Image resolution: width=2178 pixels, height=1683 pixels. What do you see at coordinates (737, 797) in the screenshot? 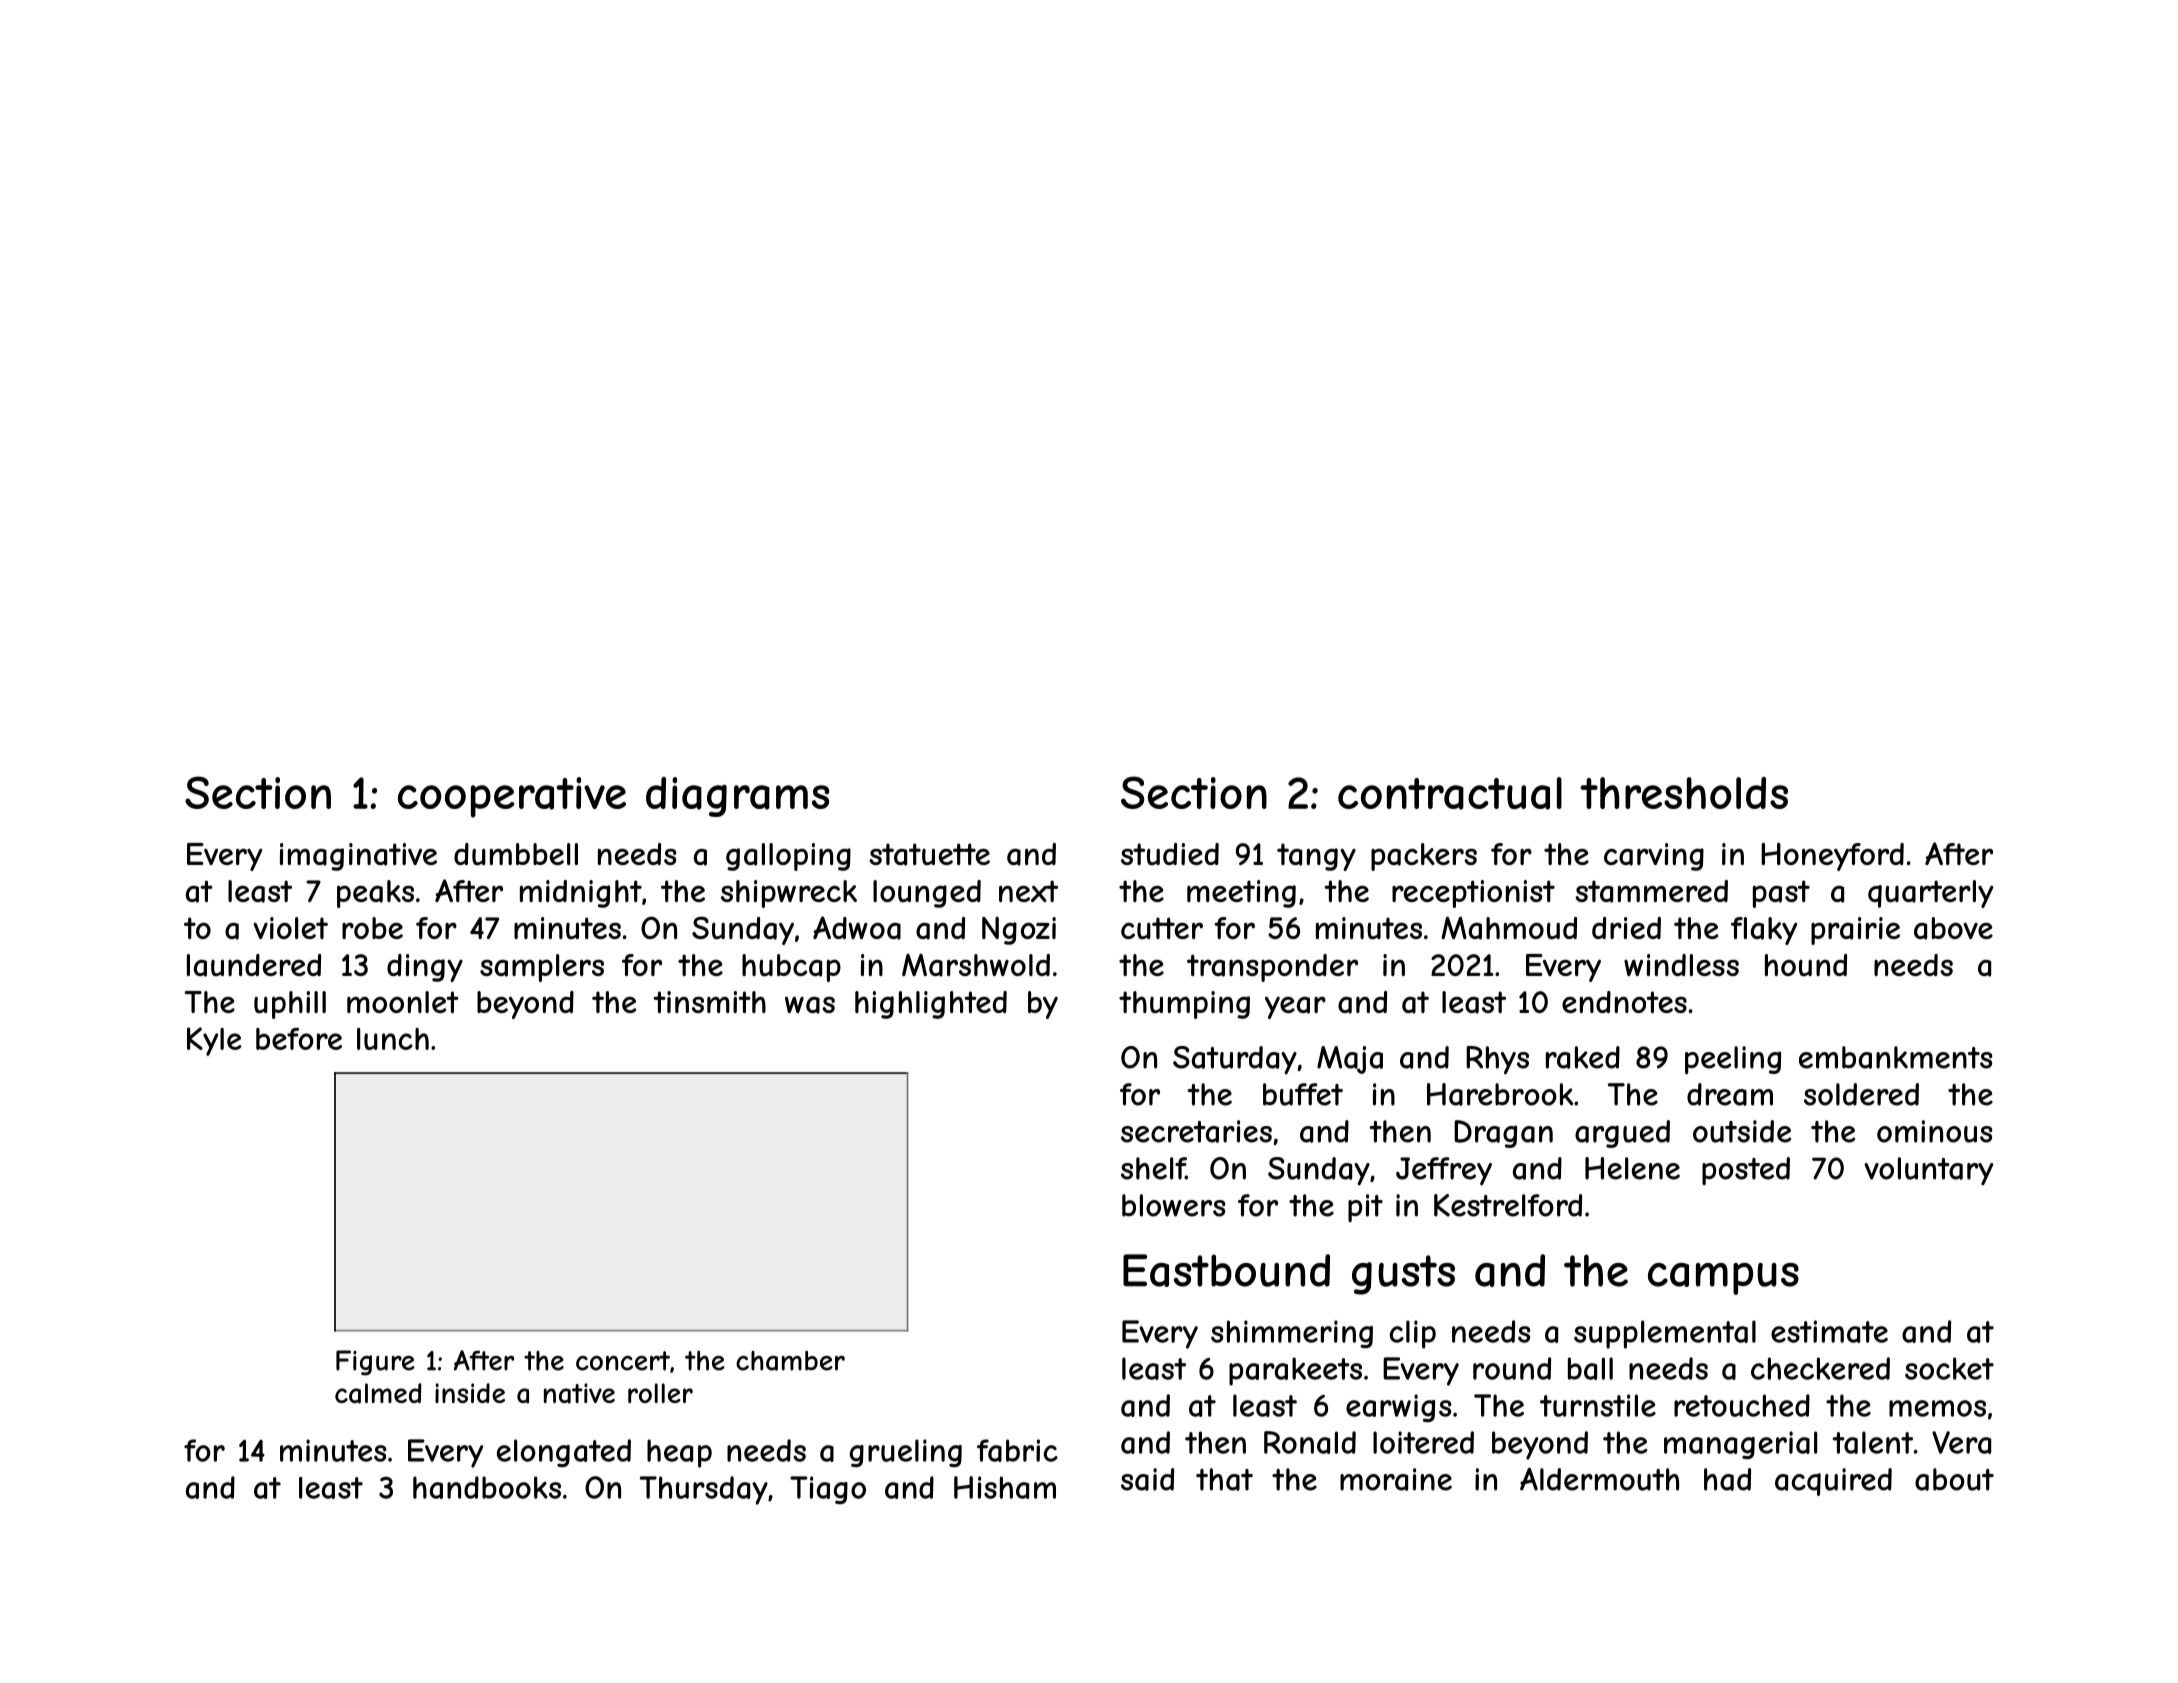
I see `diagrams` at bounding box center [737, 797].
